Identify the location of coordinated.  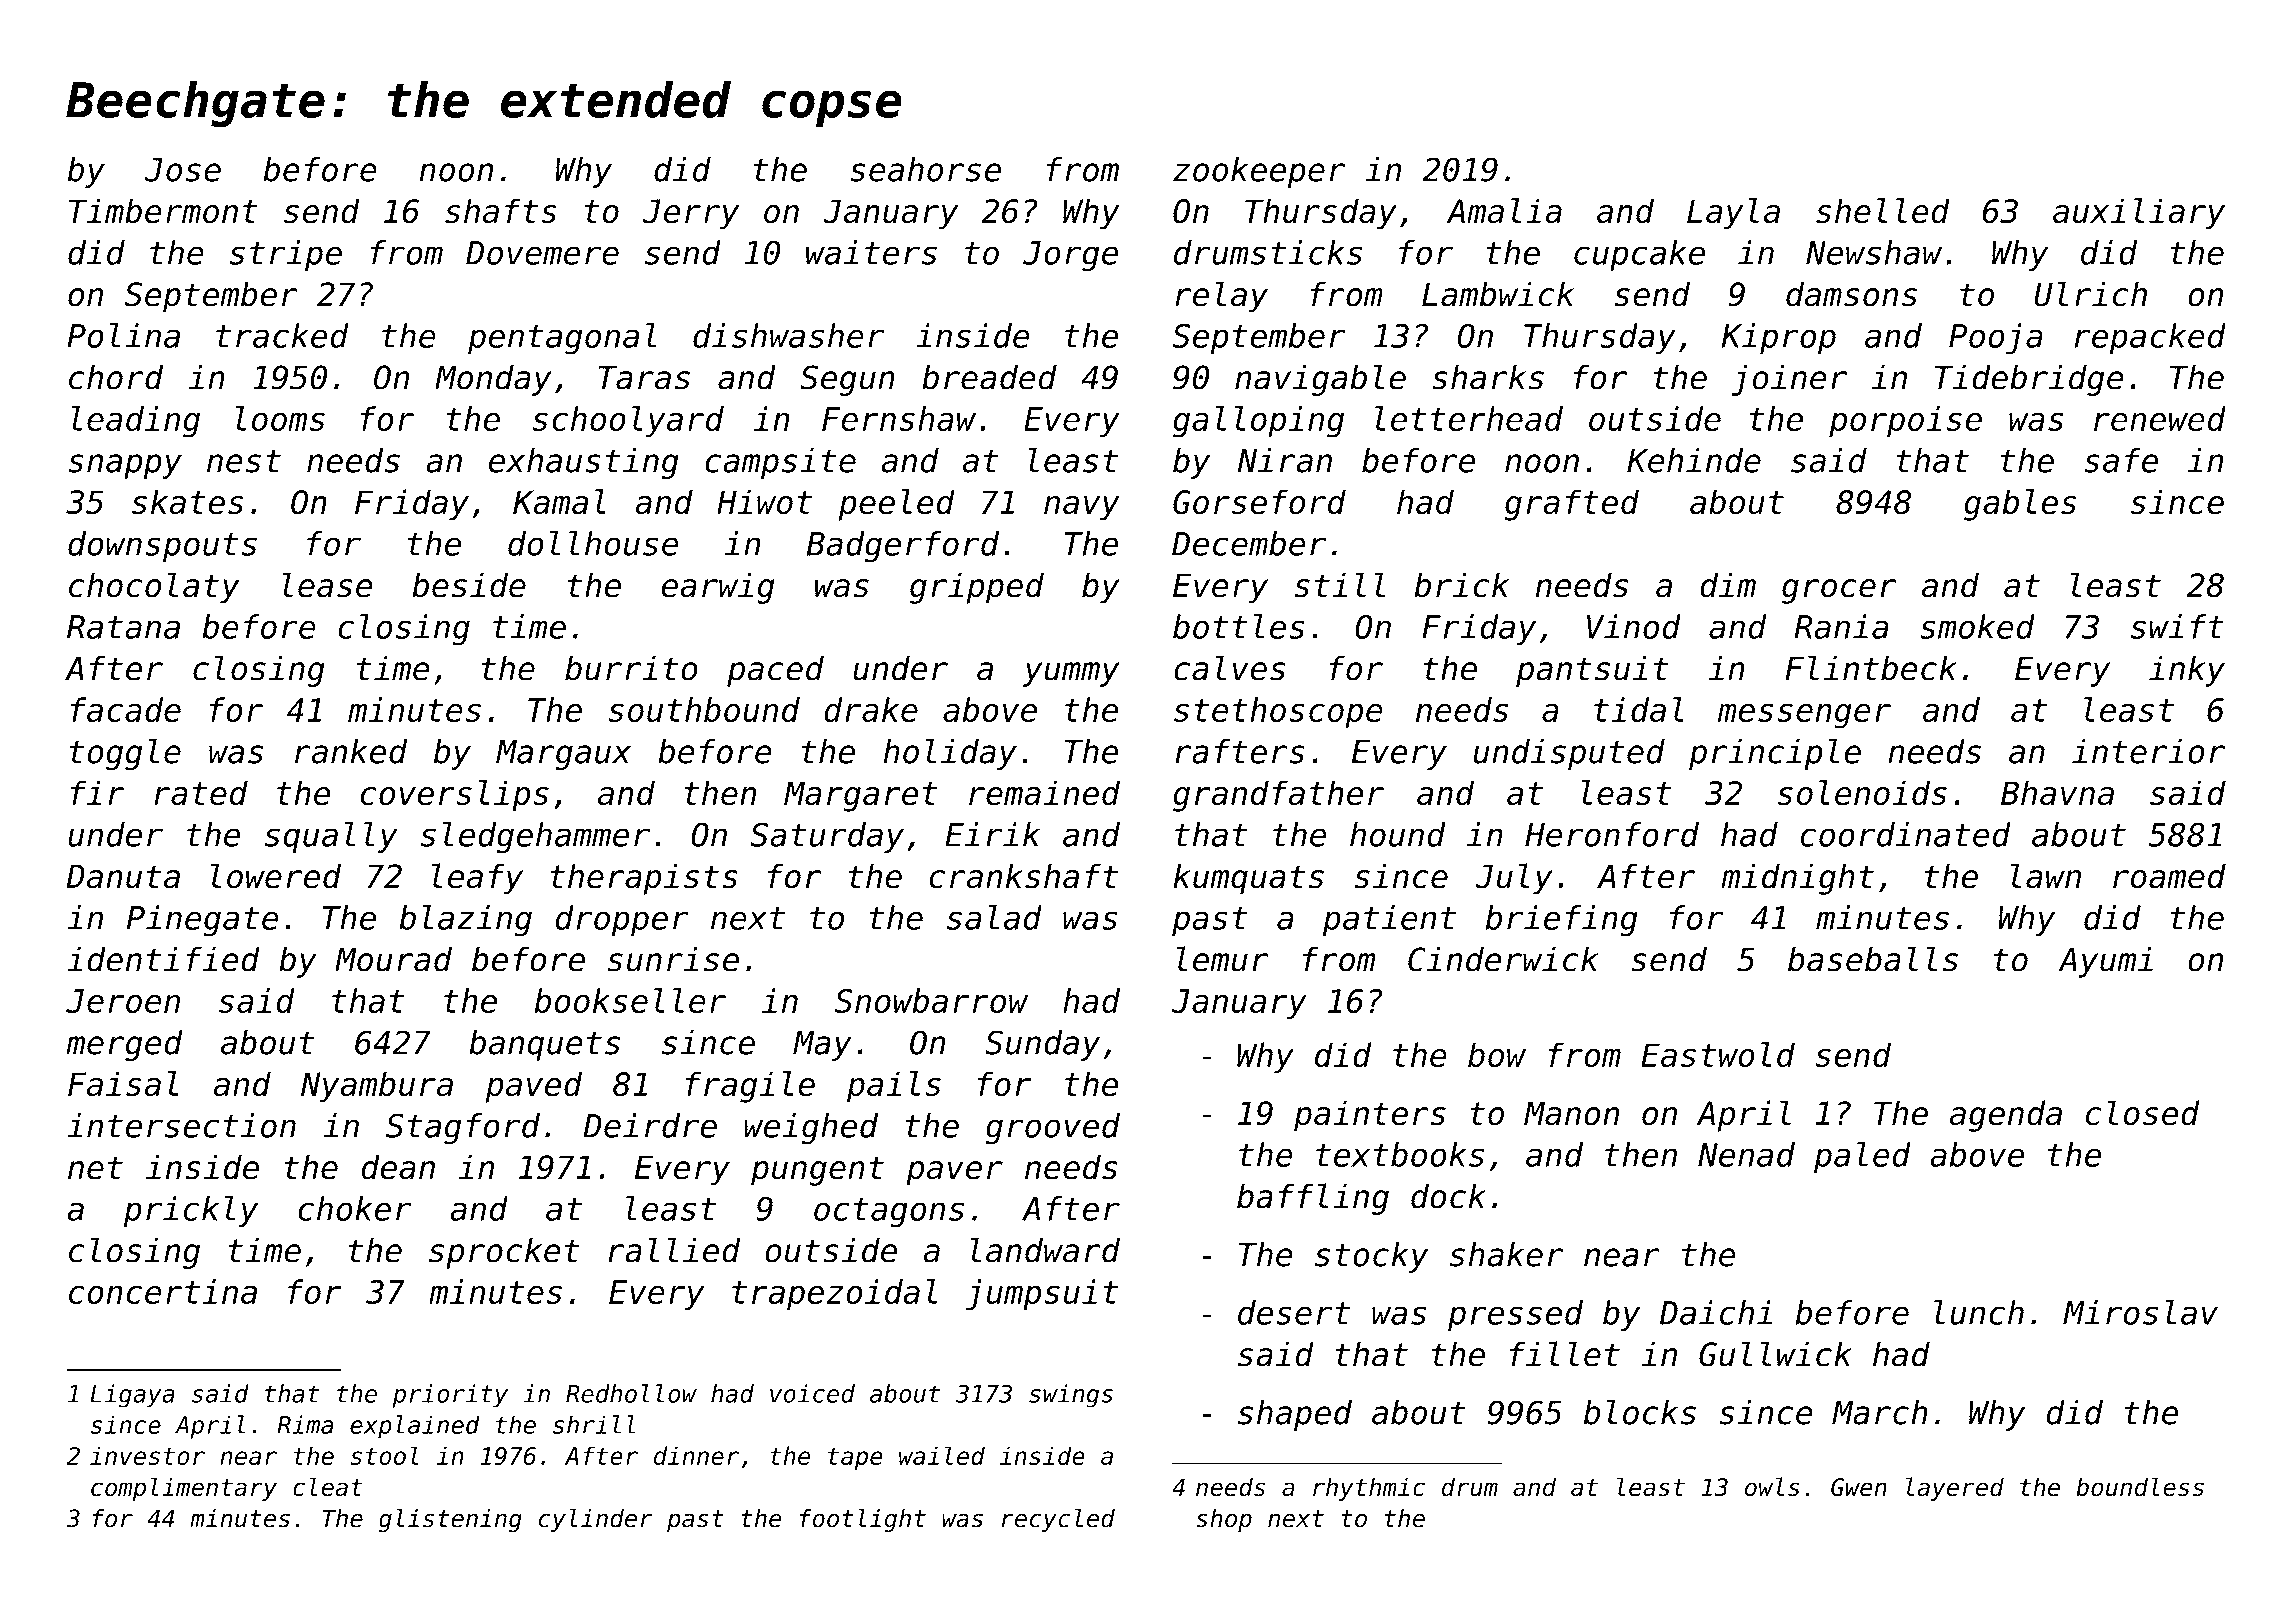
(1905, 834).
